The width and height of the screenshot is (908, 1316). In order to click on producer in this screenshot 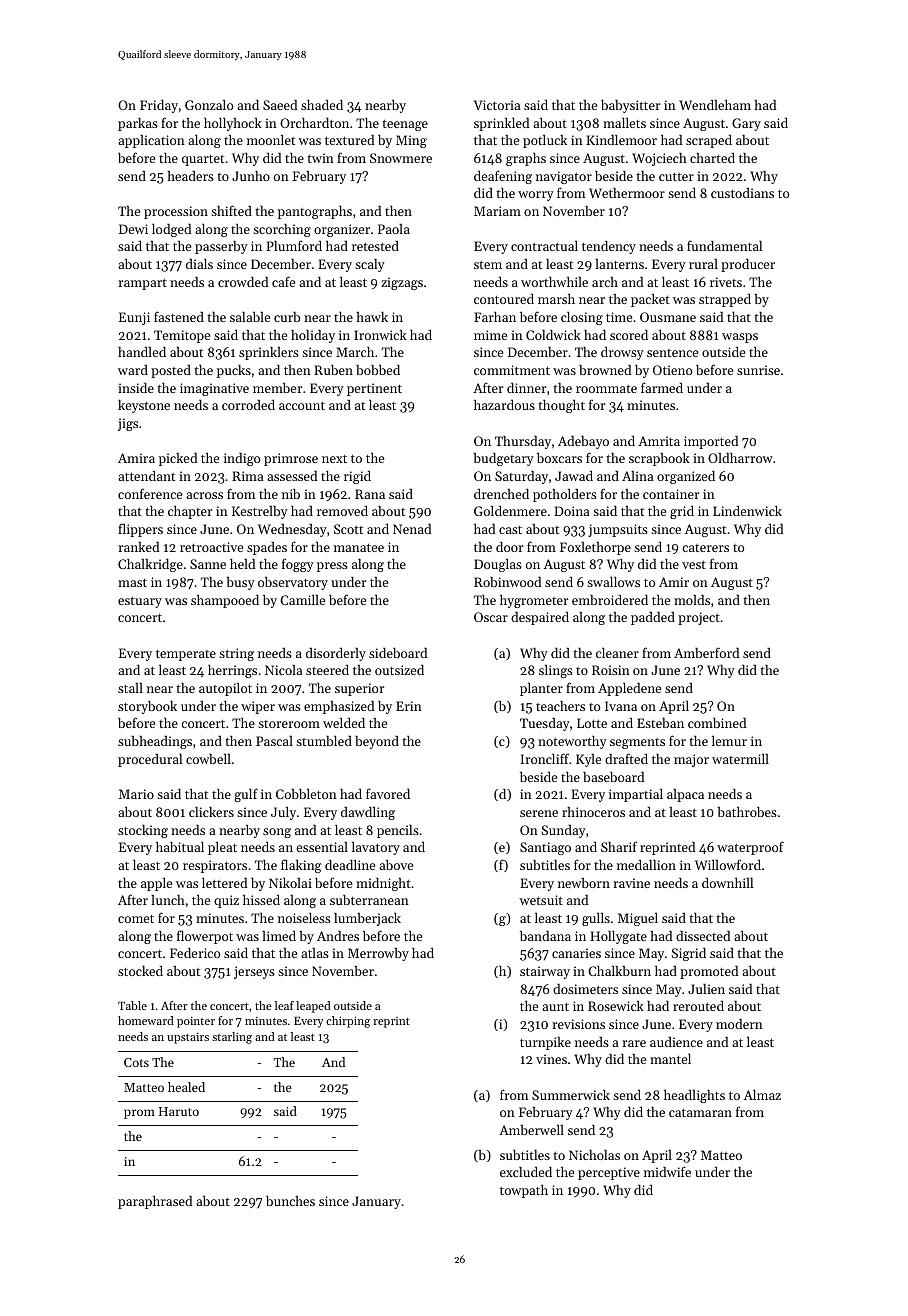, I will do `click(748, 265)`.
